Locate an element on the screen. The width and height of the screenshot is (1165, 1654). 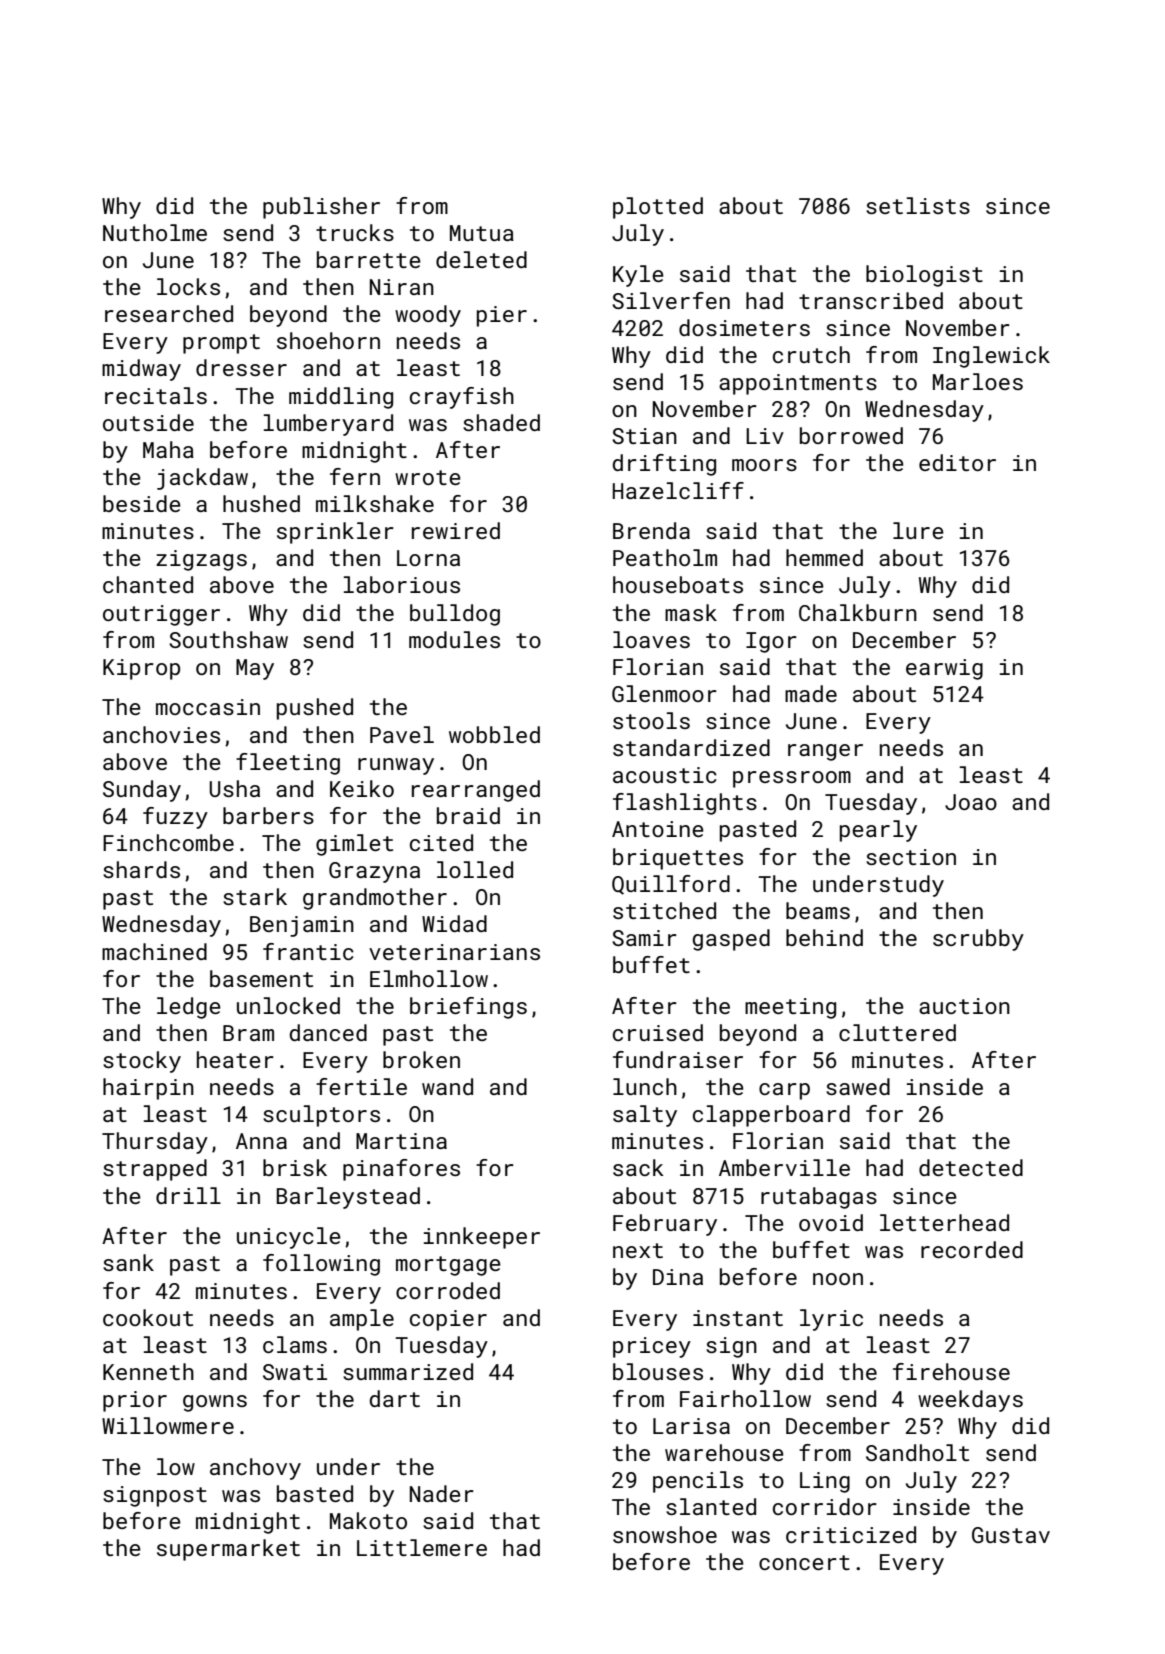
weekdays is located at coordinates (970, 1401).
